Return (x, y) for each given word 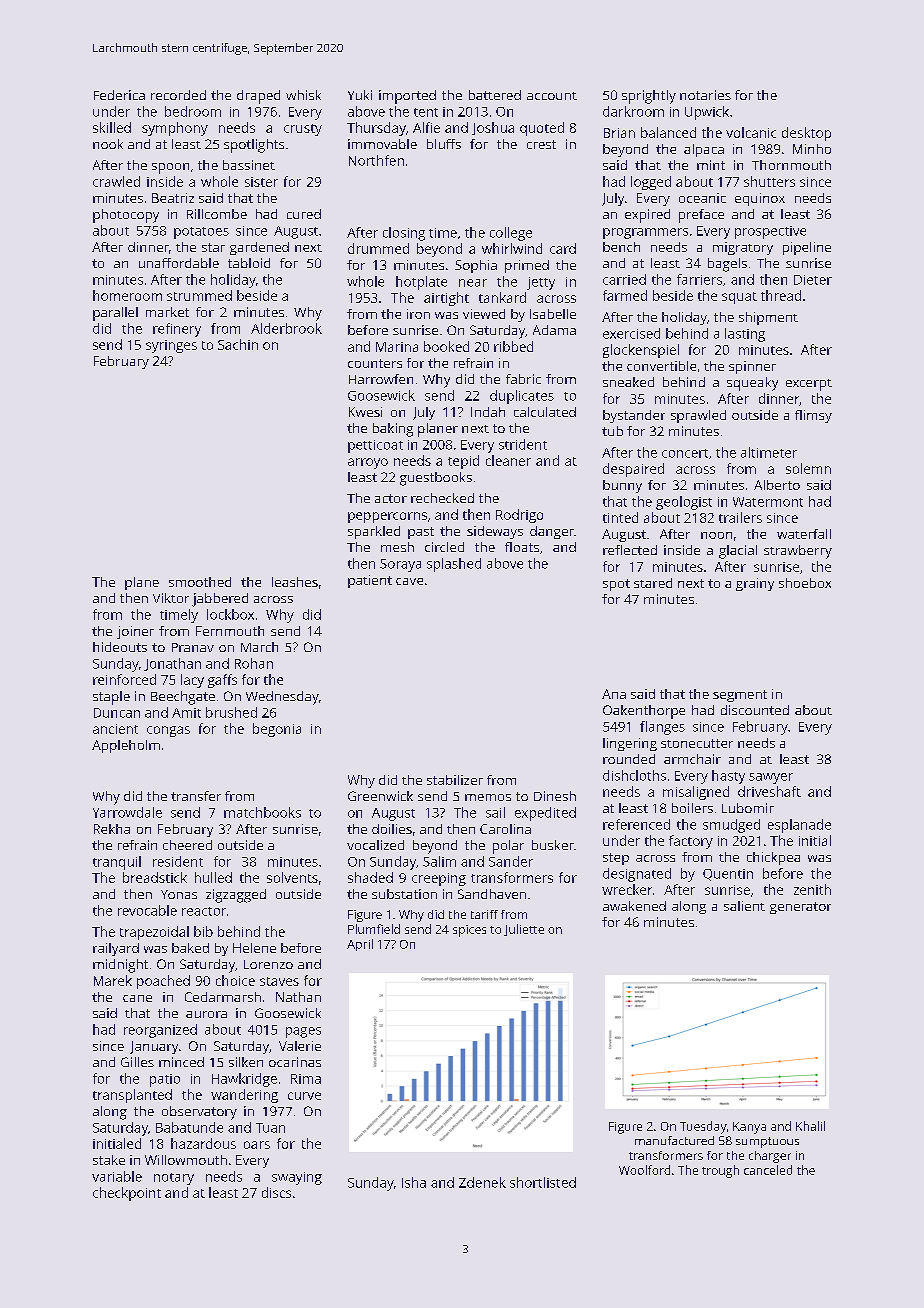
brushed (231, 712)
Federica (119, 95)
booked (446, 346)
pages (303, 1032)
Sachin (238, 344)
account (552, 96)
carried (624, 279)
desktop (806, 134)
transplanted (132, 1096)
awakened (634, 906)
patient (370, 581)
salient (744, 906)
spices (469, 931)
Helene (254, 948)
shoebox (805, 583)
